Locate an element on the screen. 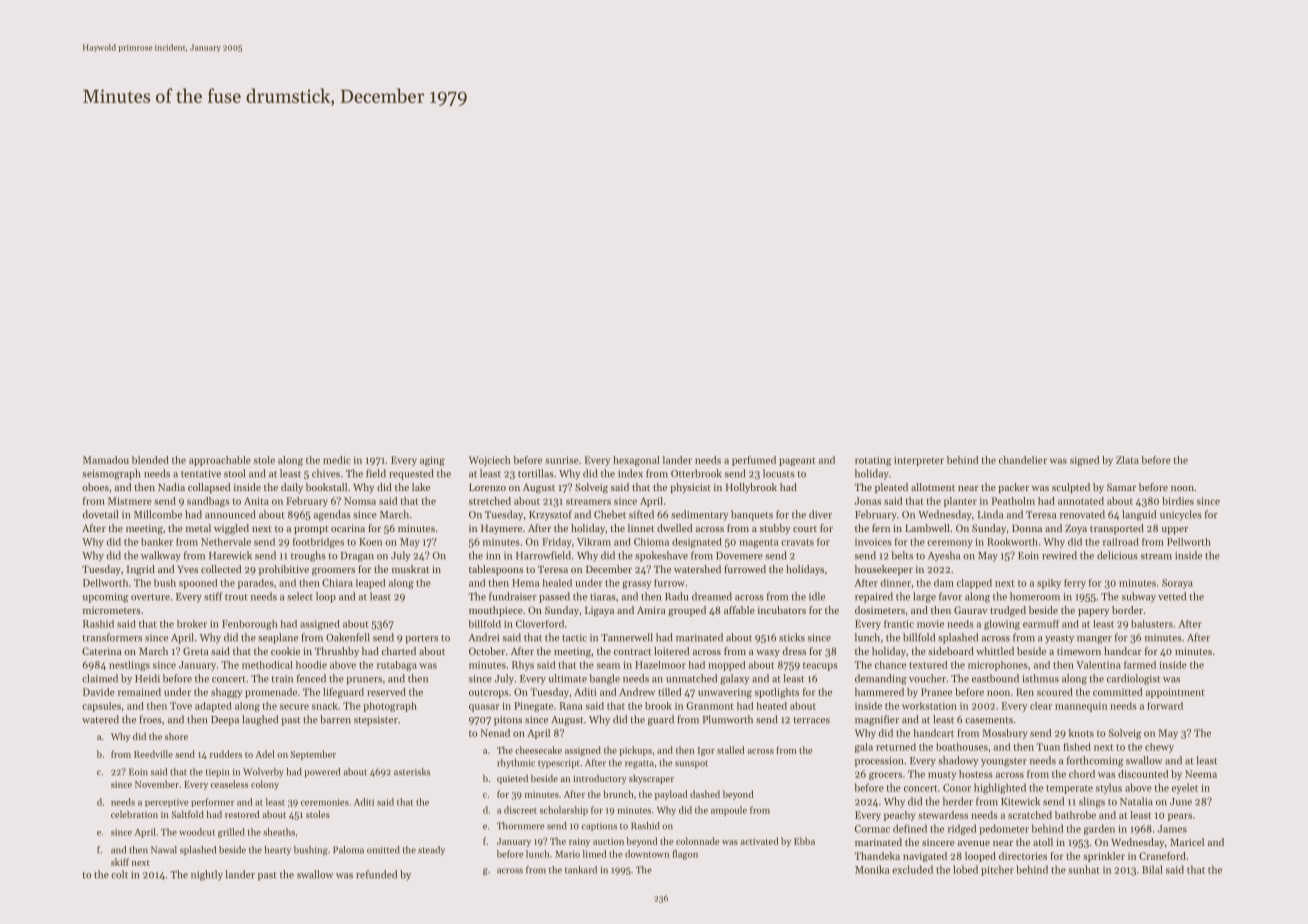  banquets is located at coordinates (752, 515).
